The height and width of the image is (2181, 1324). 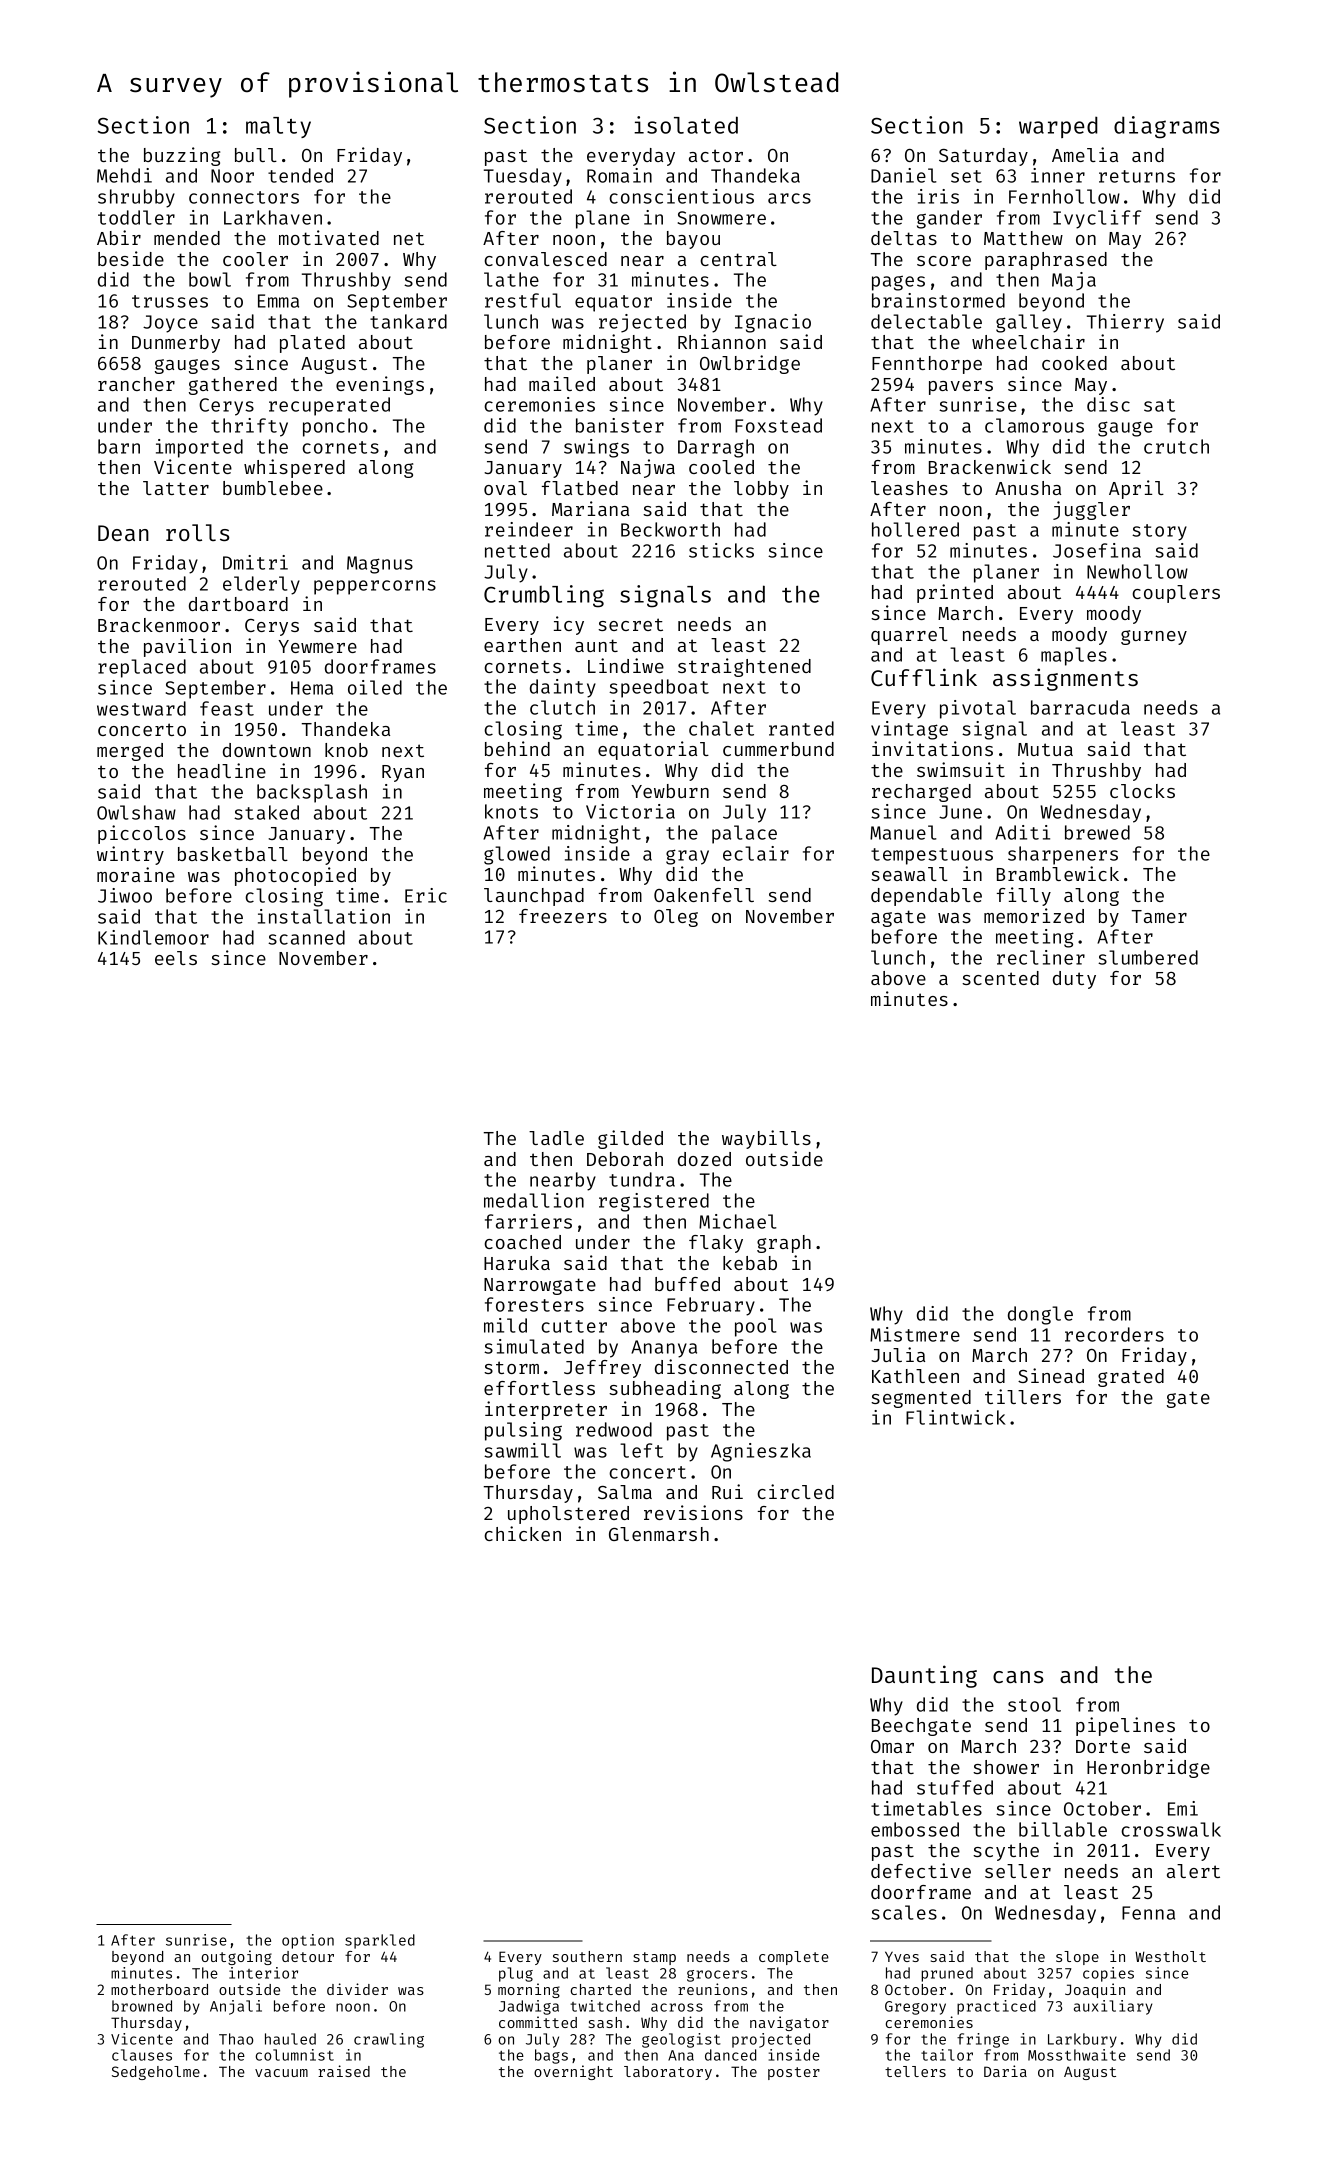 What do you see at coordinates (278, 127) in the image?
I see `malty` at bounding box center [278, 127].
